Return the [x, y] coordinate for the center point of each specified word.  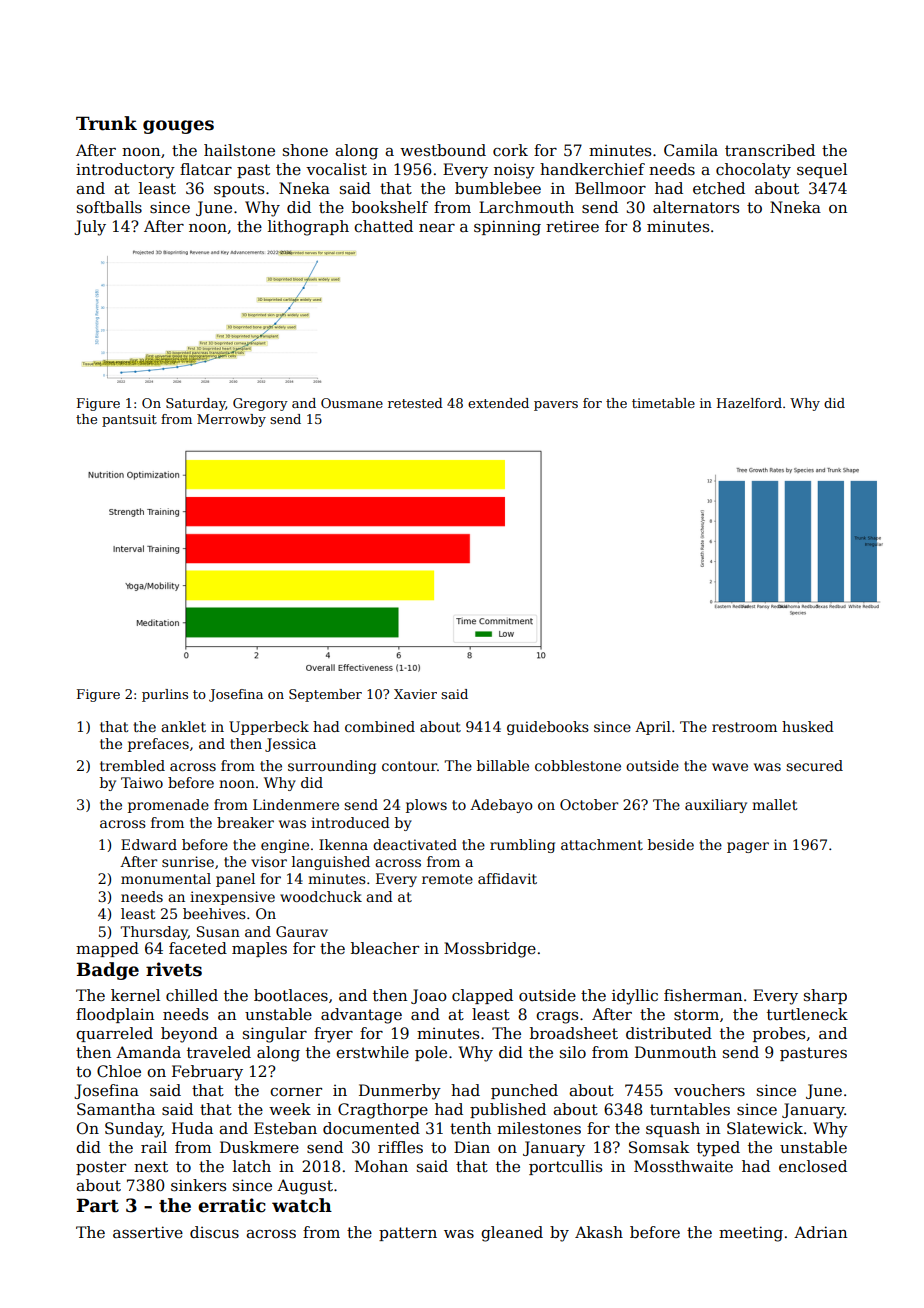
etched [719, 188]
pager [748, 847]
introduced [350, 822]
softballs [109, 207]
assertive [148, 1232]
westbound [443, 150]
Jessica [290, 745]
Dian [472, 1147]
